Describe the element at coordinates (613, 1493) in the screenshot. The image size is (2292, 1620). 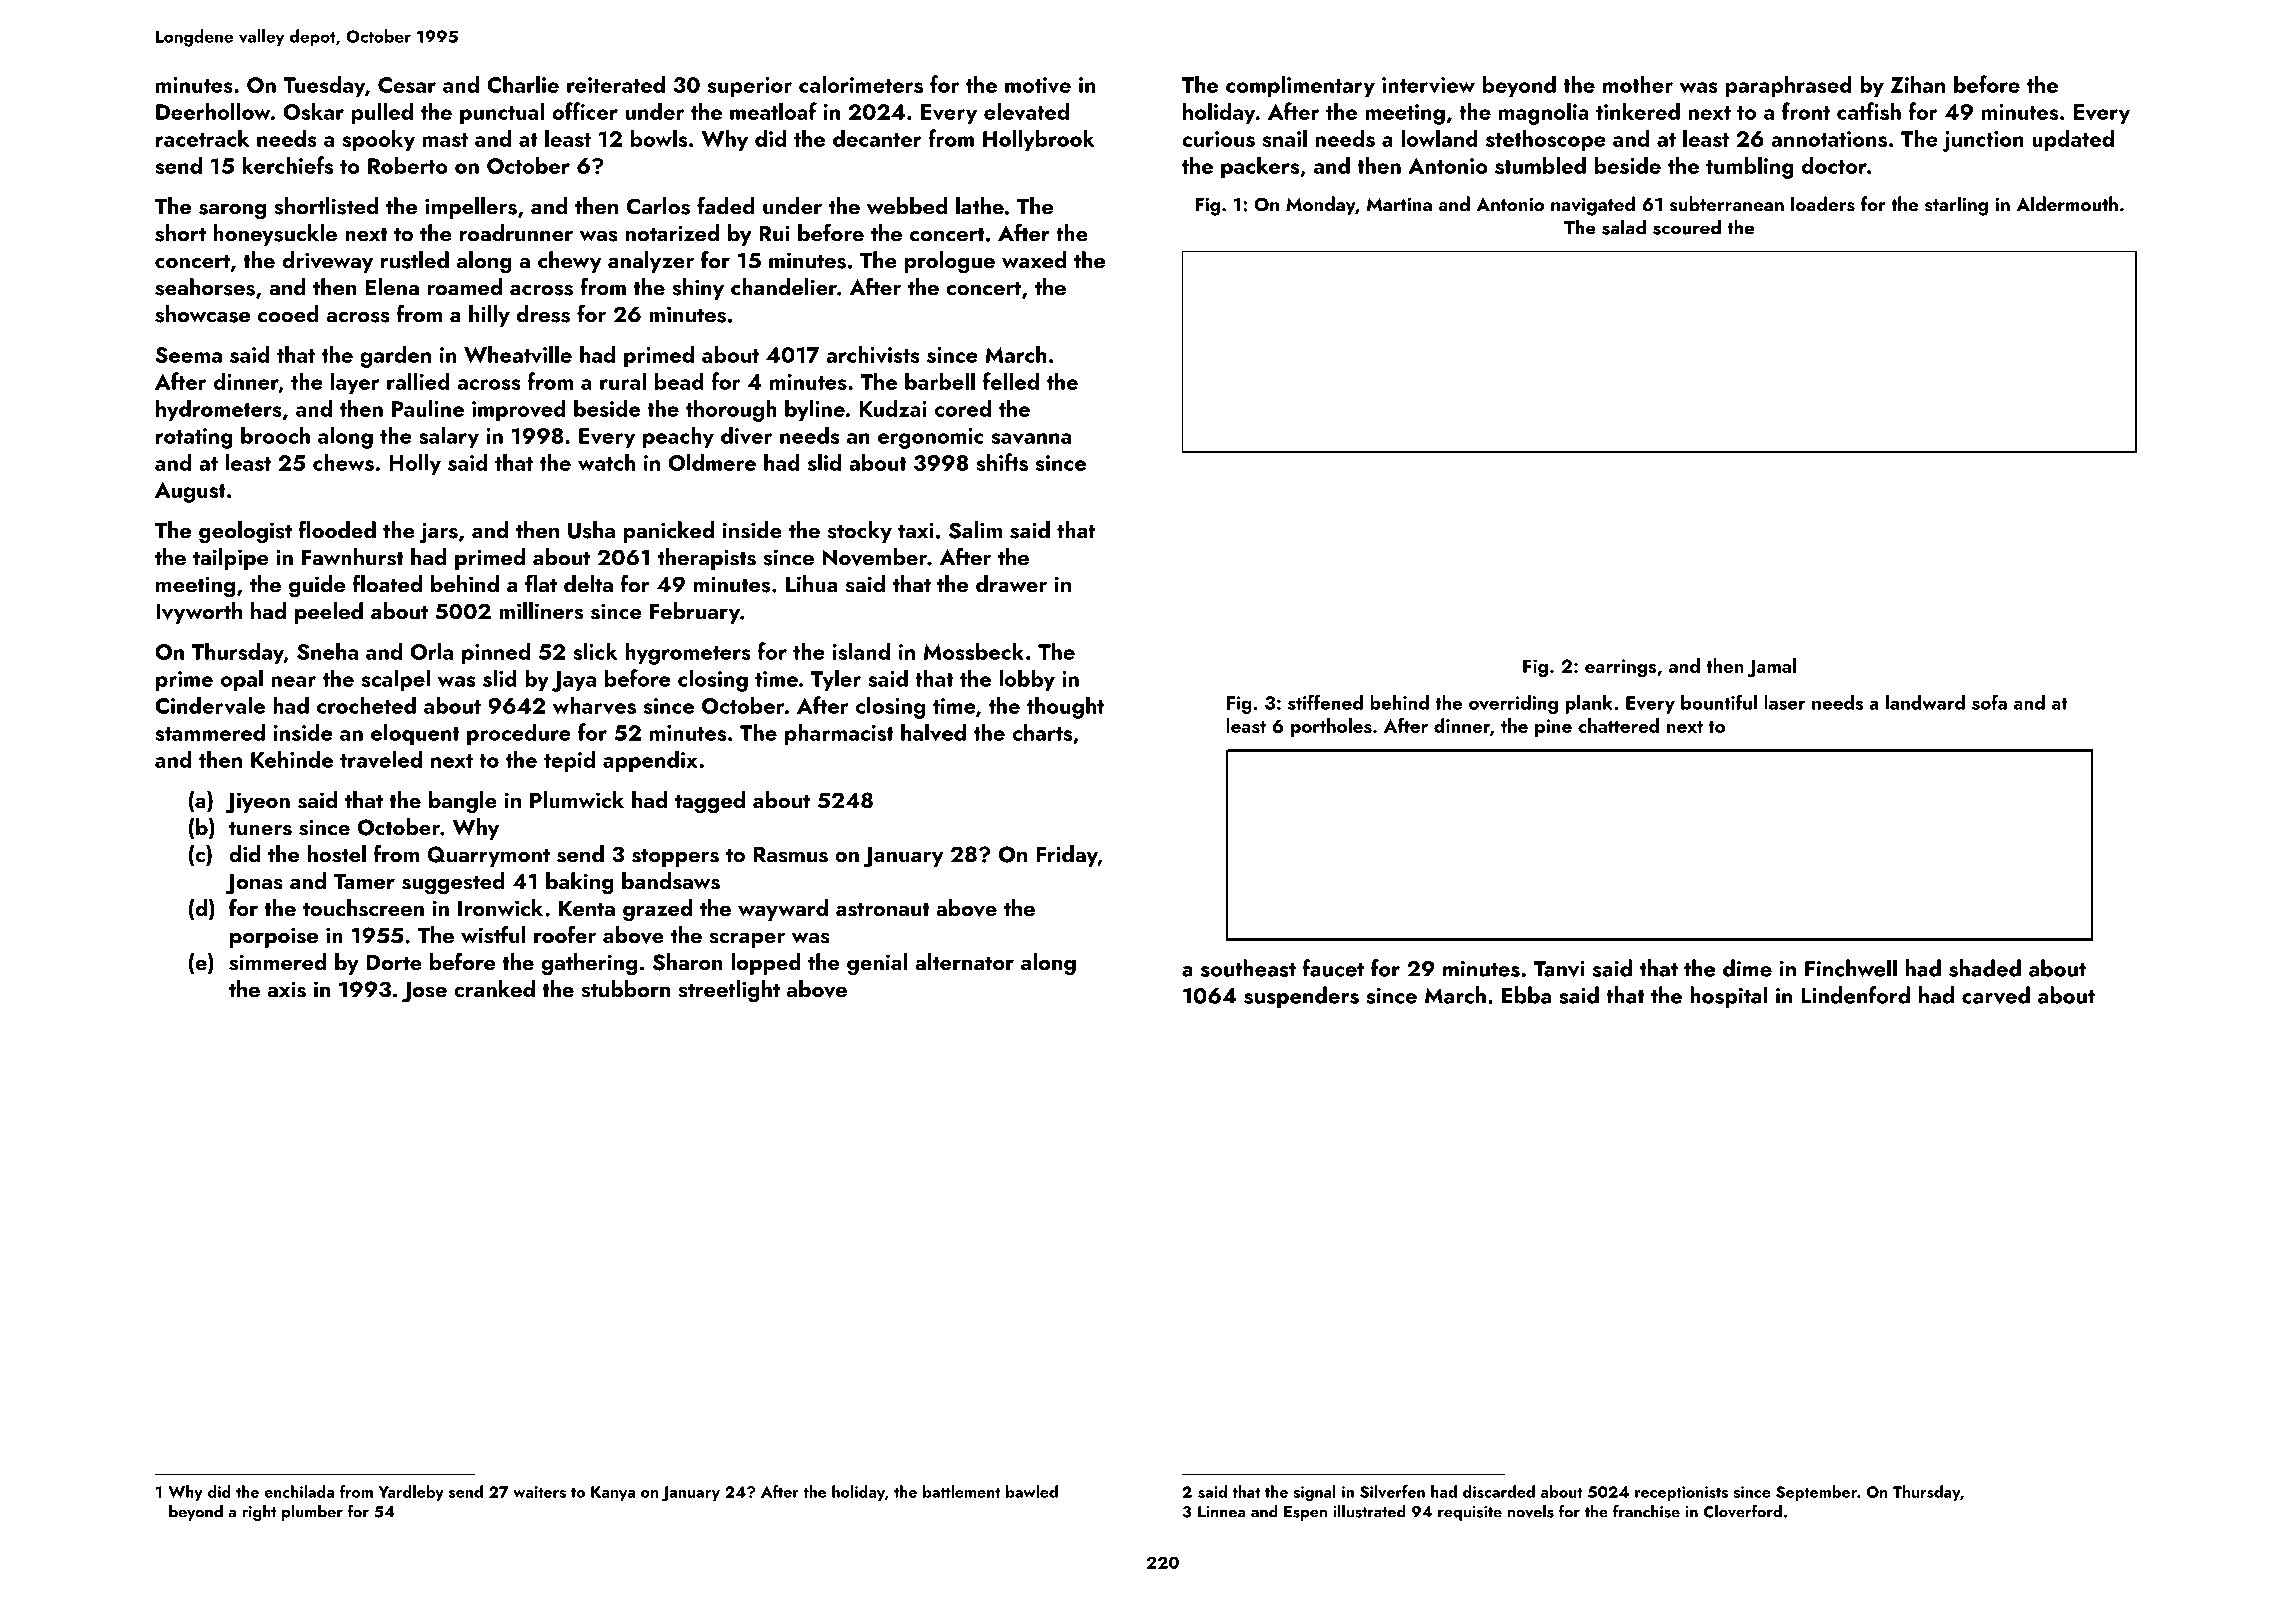
I see `Kanya` at that location.
